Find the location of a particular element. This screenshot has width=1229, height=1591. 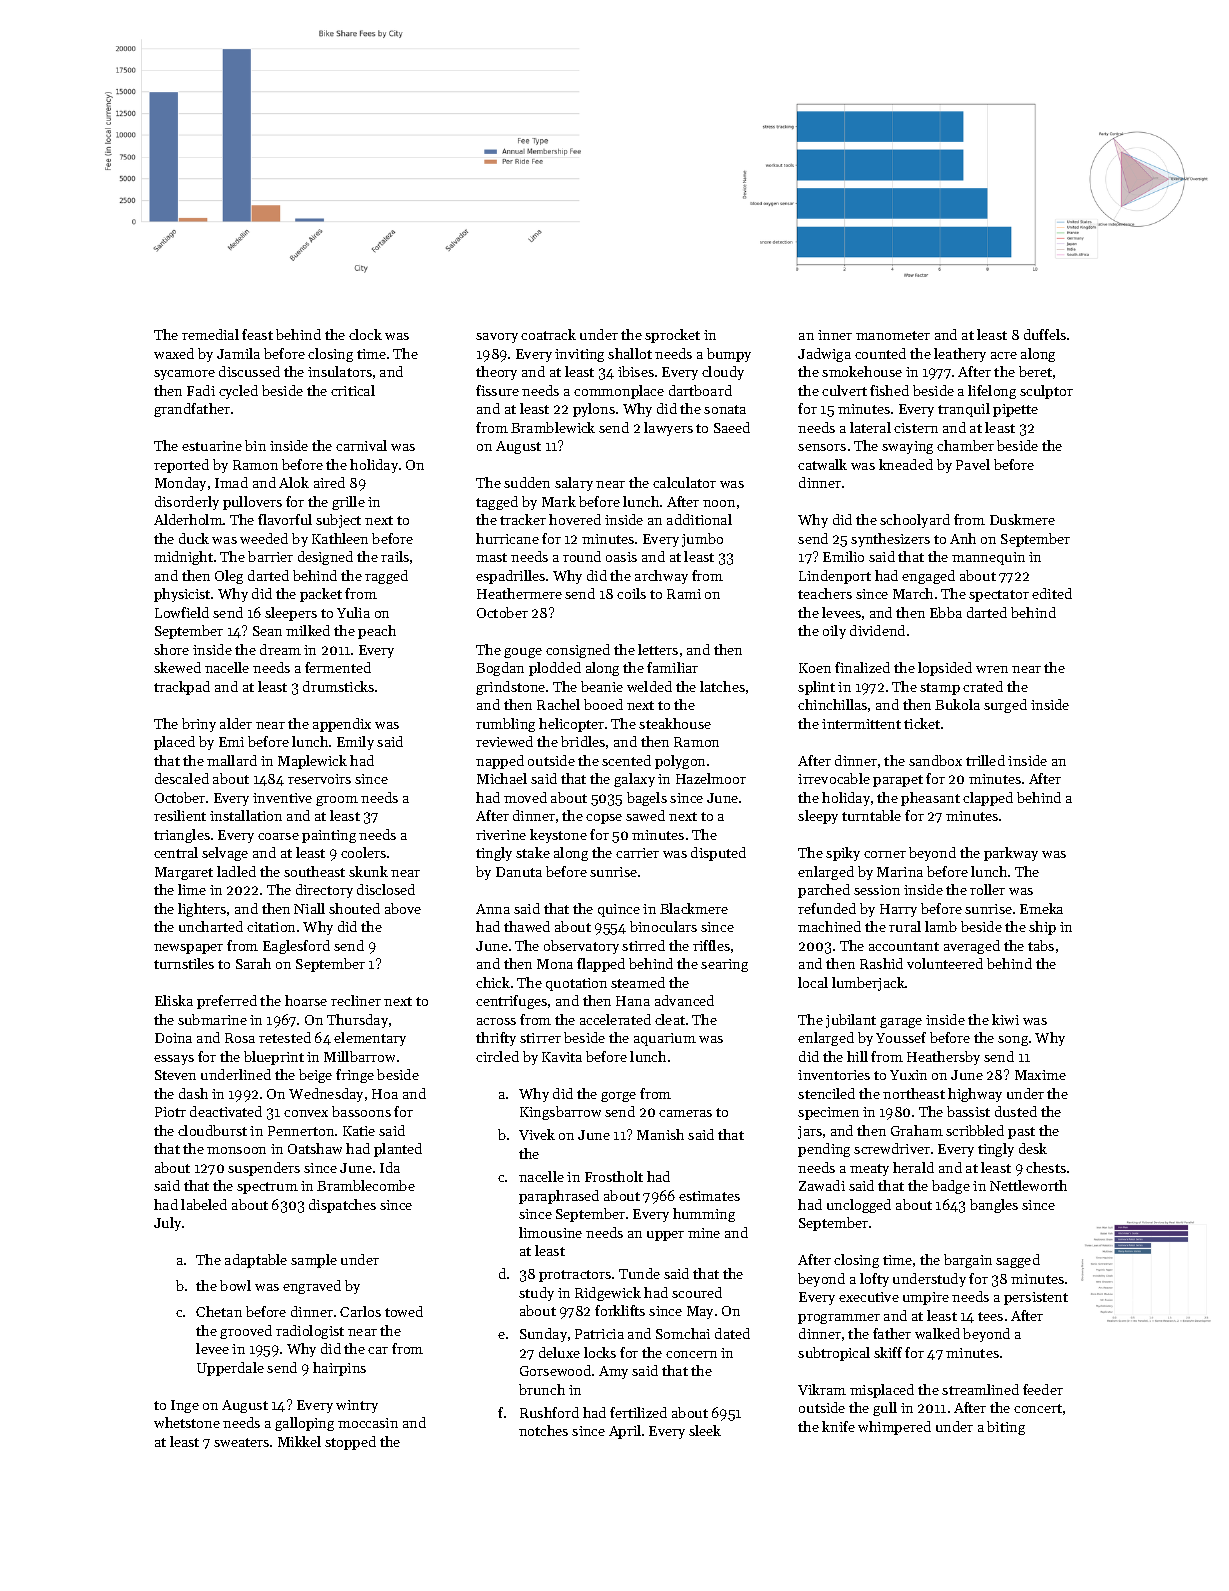

sleek is located at coordinates (705, 1430).
